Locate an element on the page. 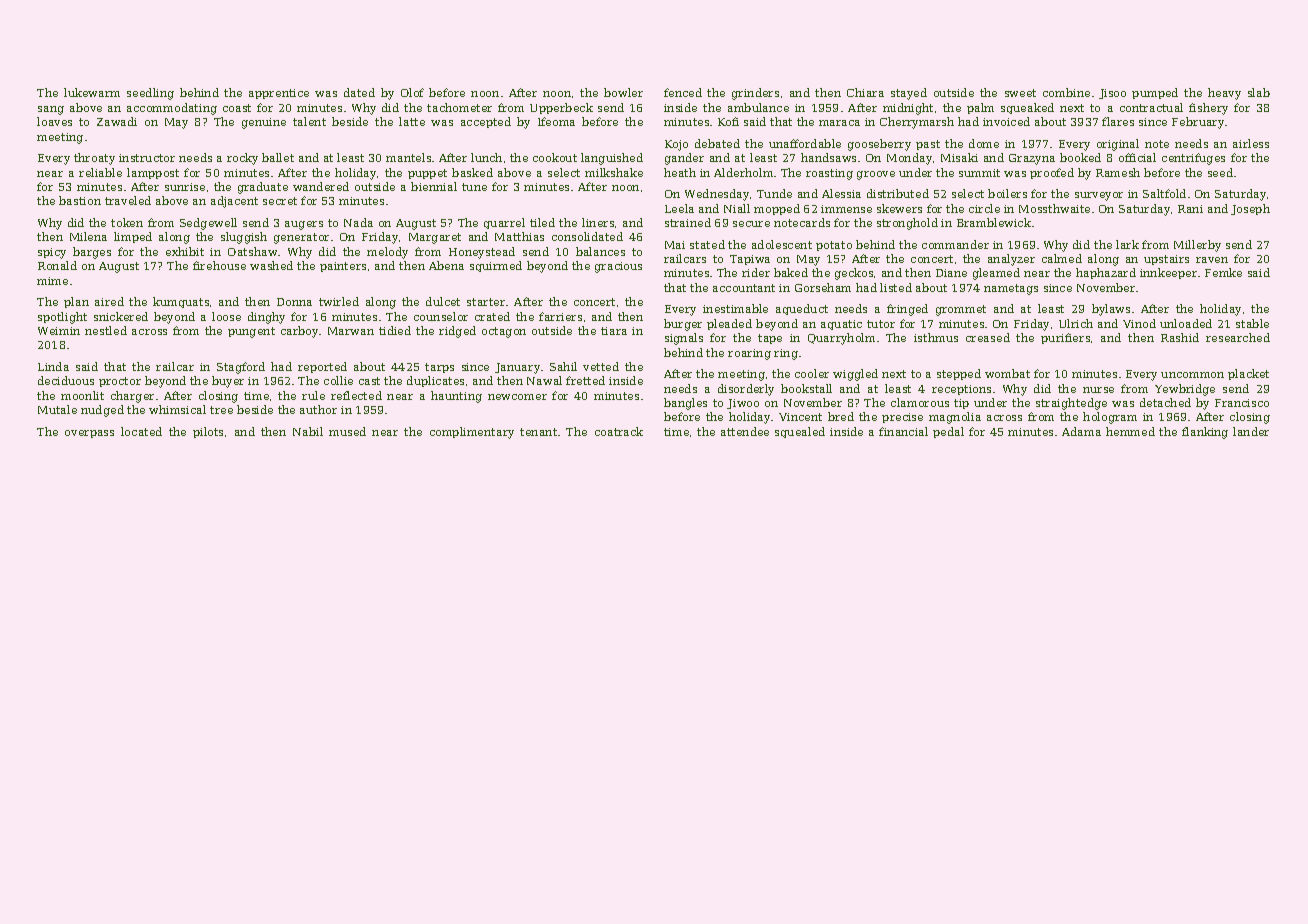 The width and height of the page is (1308, 924). ballet is located at coordinates (278, 157).
